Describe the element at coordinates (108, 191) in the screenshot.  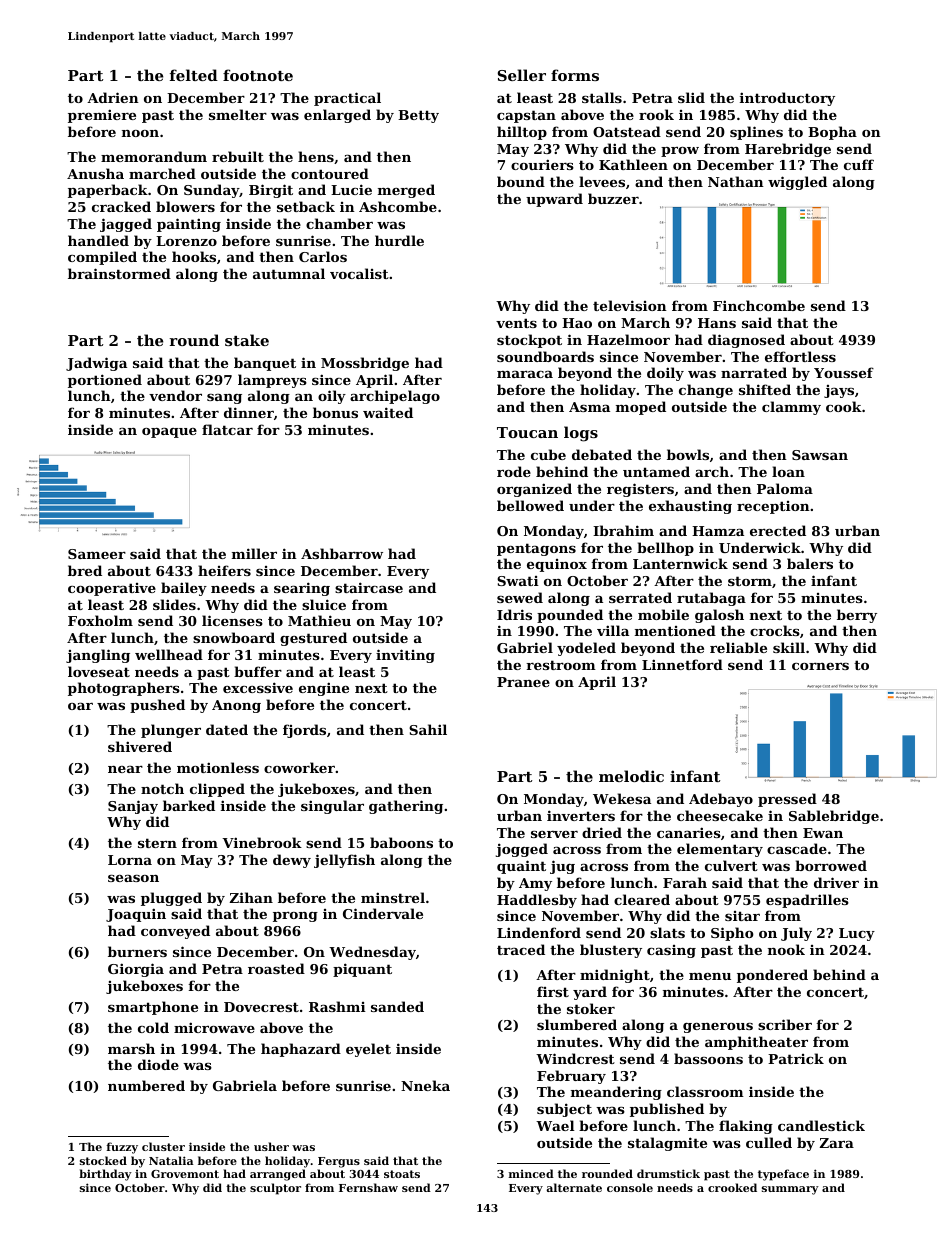
I see `paperback` at that location.
